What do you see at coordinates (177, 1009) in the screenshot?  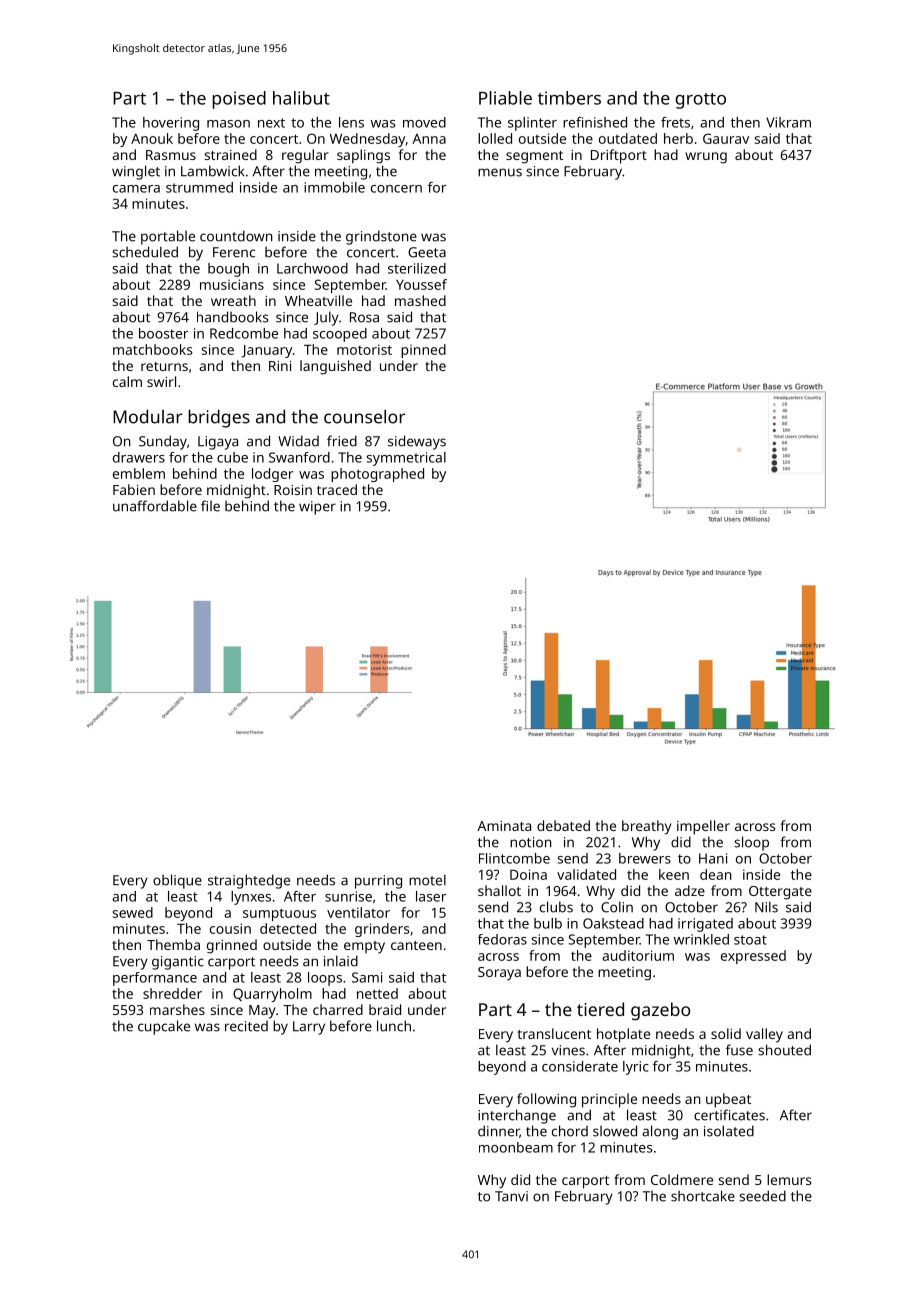 I see `marshes` at bounding box center [177, 1009].
